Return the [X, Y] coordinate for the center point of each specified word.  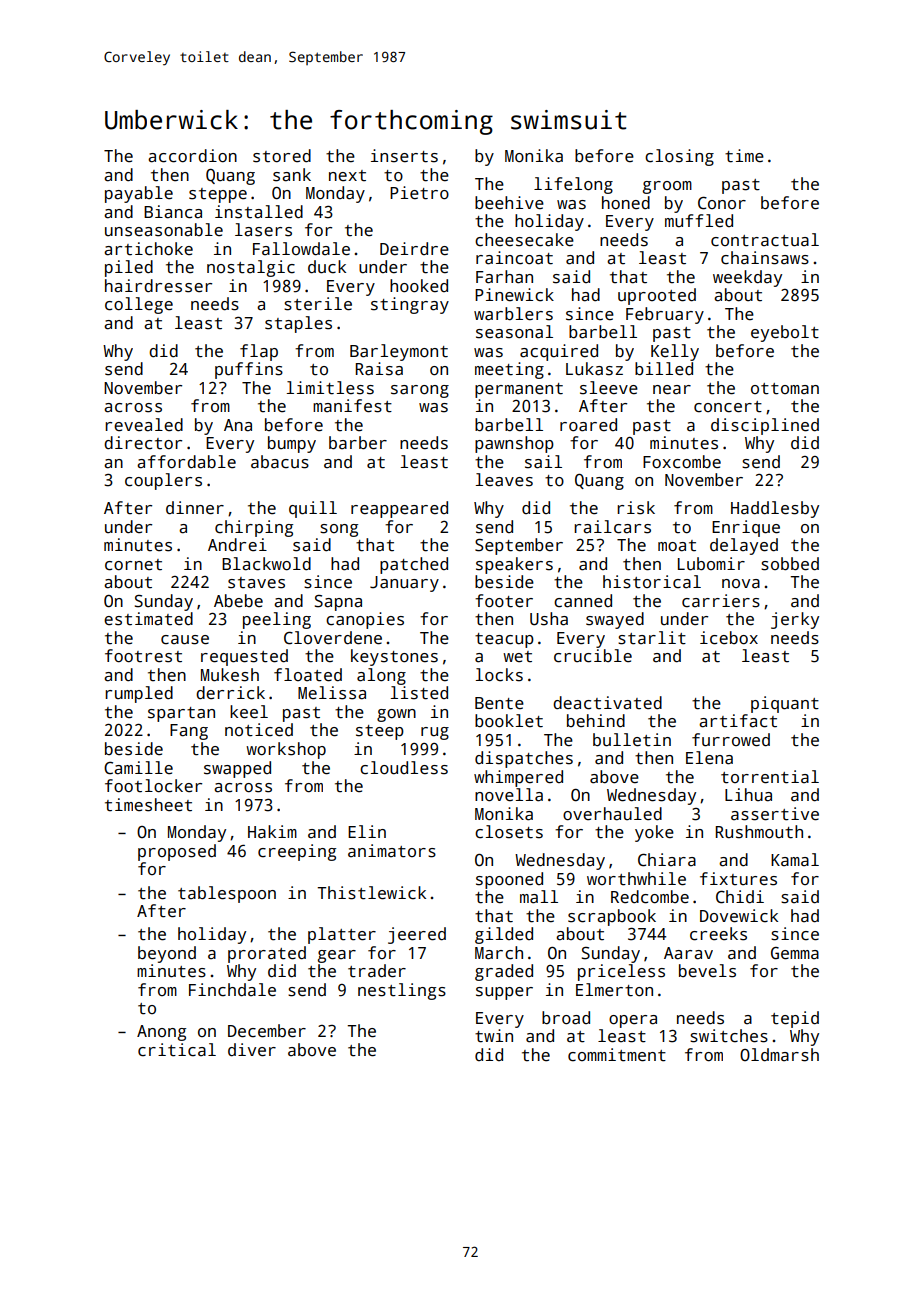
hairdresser [158, 286]
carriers [721, 601]
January [404, 584]
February [665, 315]
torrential [770, 777]
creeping [297, 852]
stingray [410, 305]
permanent [519, 390]
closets [509, 832]
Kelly [675, 352]
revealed [144, 425]
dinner [195, 508]
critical [177, 1050]
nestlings [402, 991]
